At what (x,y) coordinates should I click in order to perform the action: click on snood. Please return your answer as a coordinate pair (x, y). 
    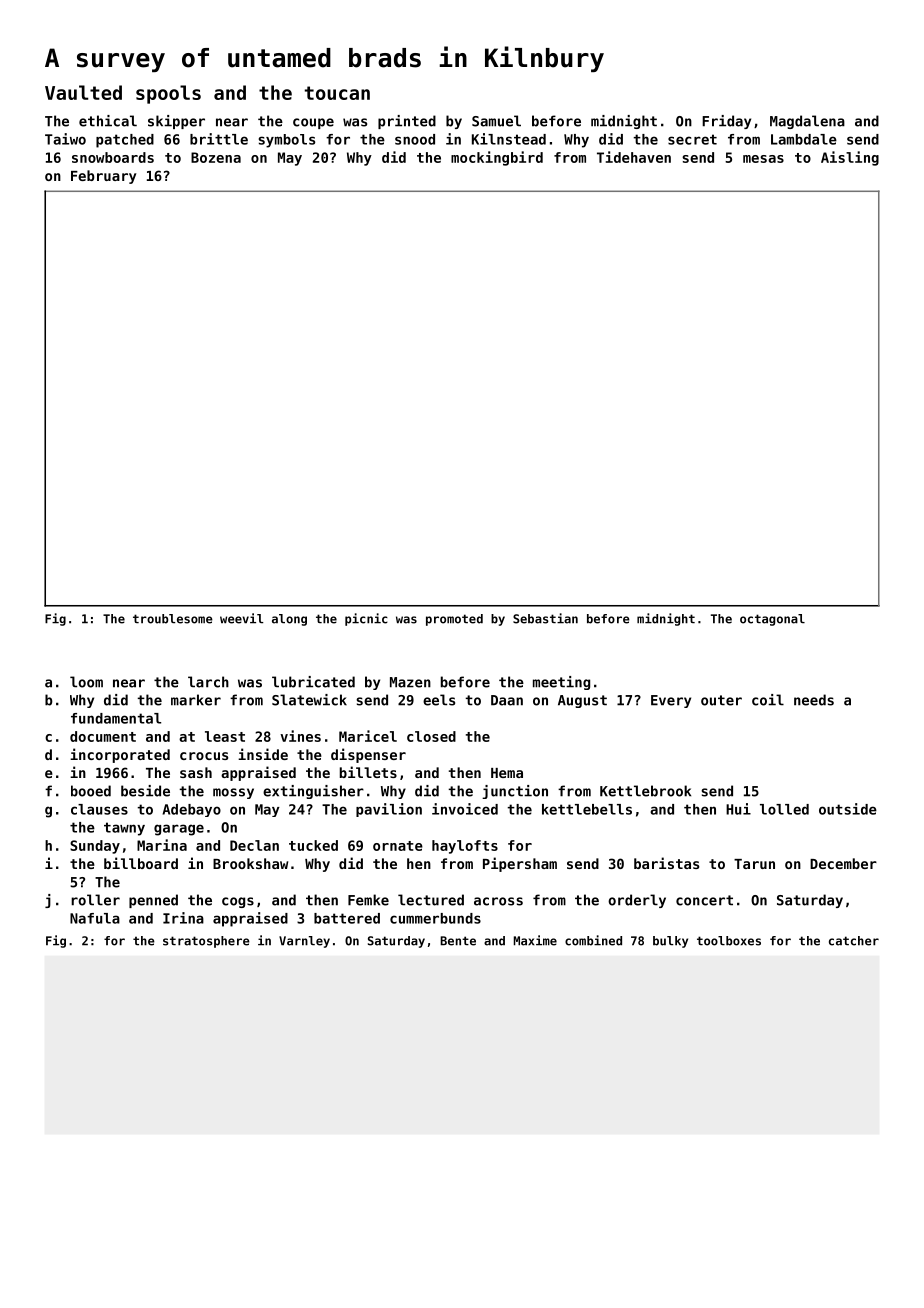
    Looking at the image, I should click on (415, 139).
